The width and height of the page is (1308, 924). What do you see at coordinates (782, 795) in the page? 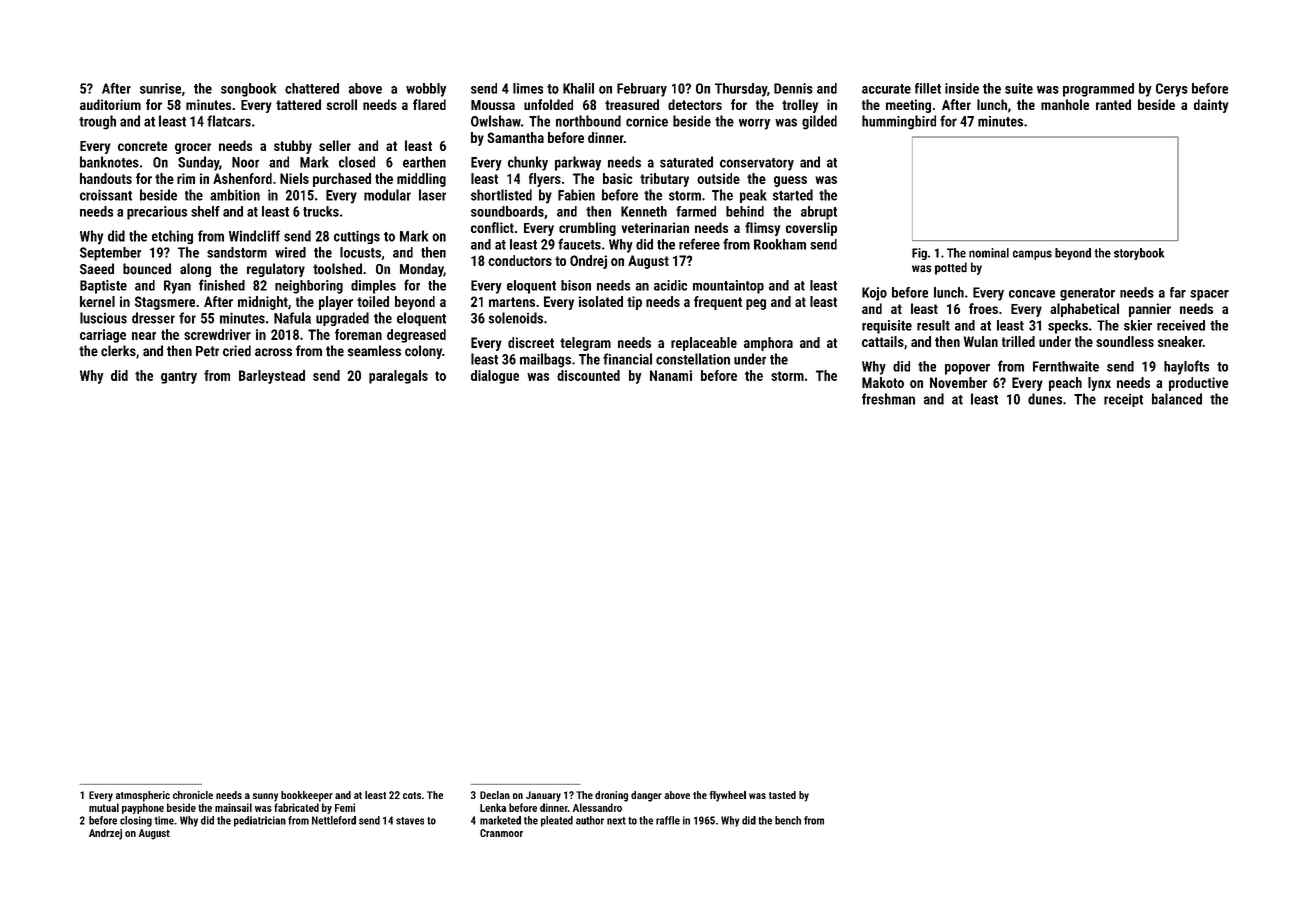
I see `tasted` at bounding box center [782, 795].
